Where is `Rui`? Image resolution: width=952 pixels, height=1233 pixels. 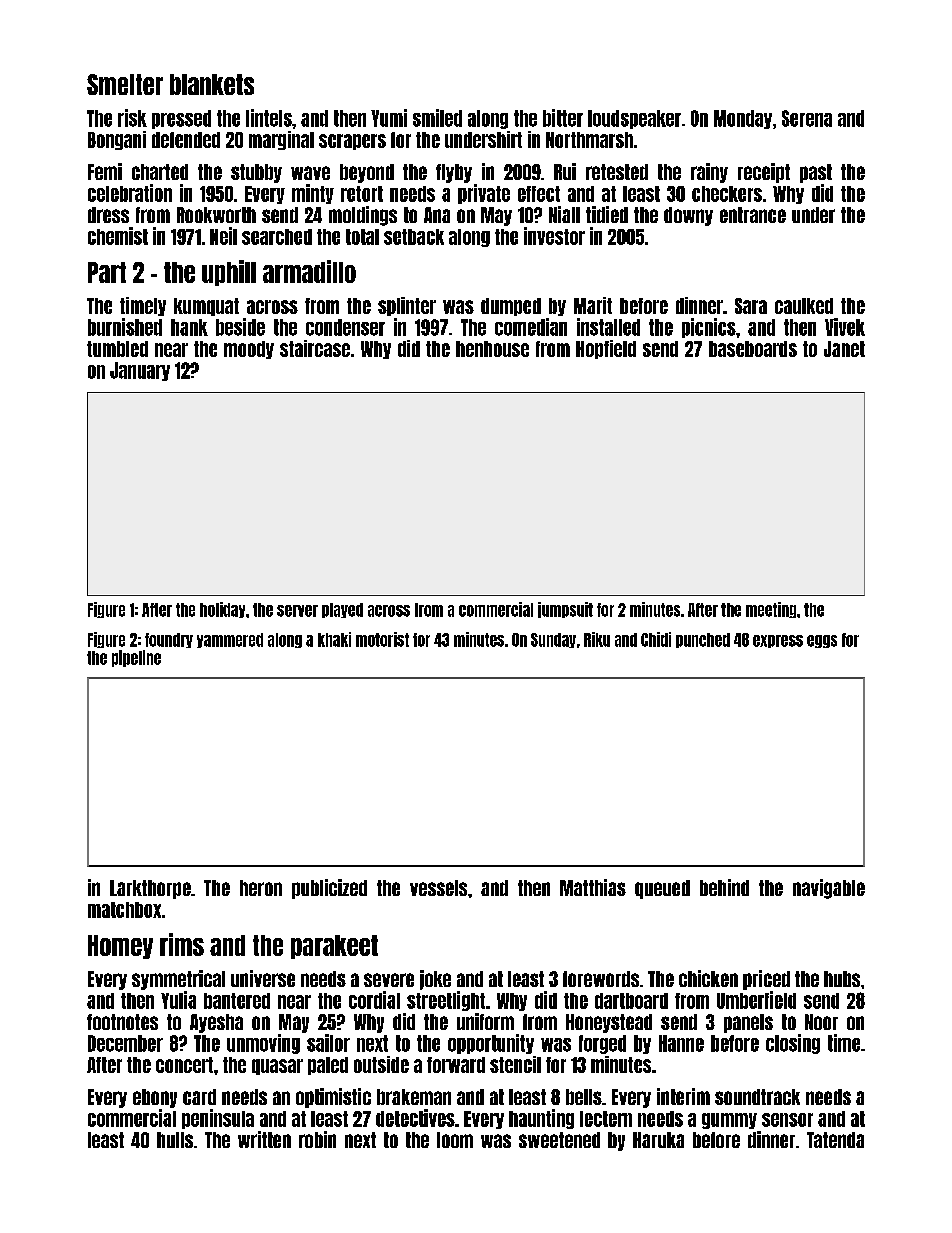 Rui is located at coordinates (565, 171).
